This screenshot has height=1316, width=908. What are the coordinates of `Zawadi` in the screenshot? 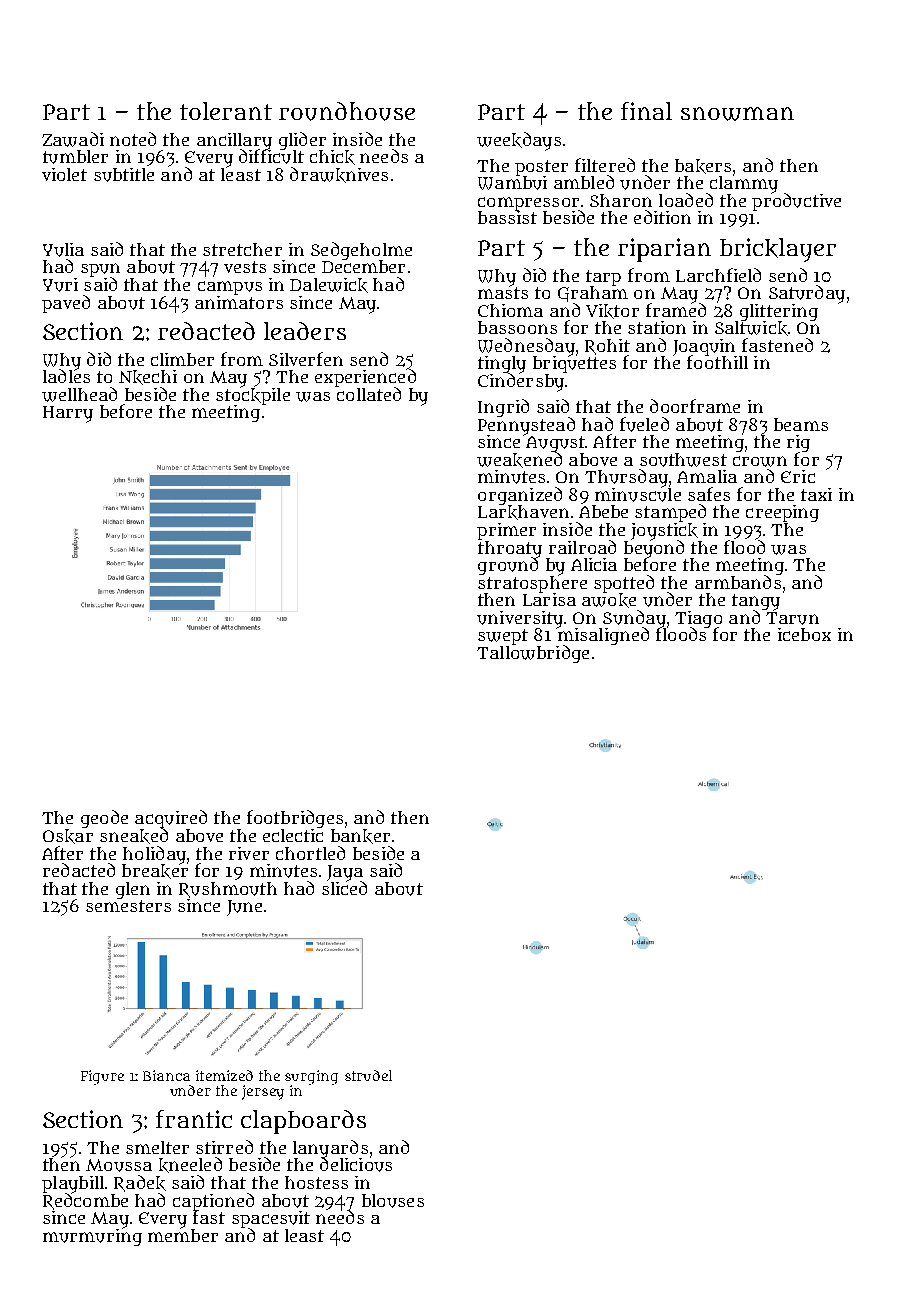 It's located at (73, 139).
